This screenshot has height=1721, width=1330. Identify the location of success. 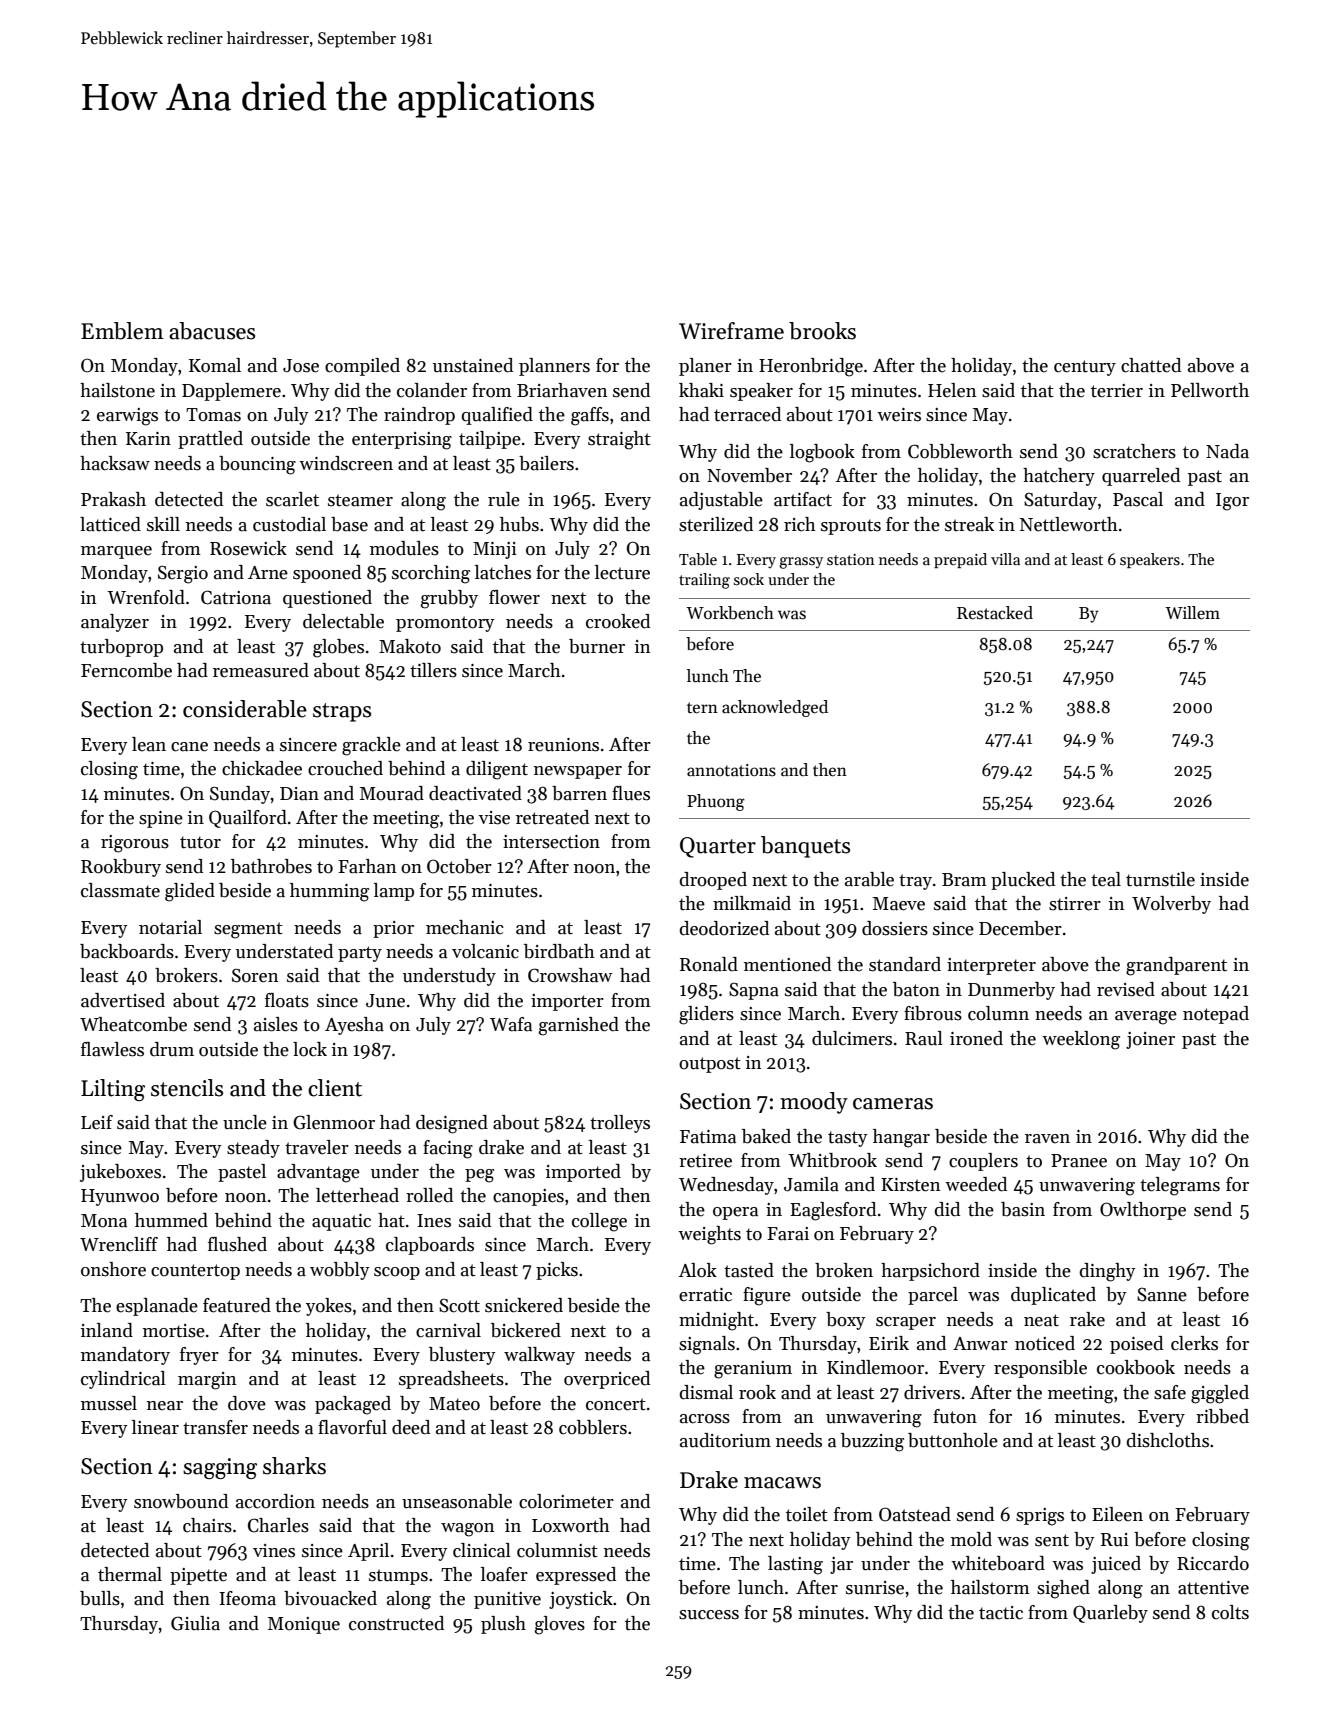
(709, 1615).
